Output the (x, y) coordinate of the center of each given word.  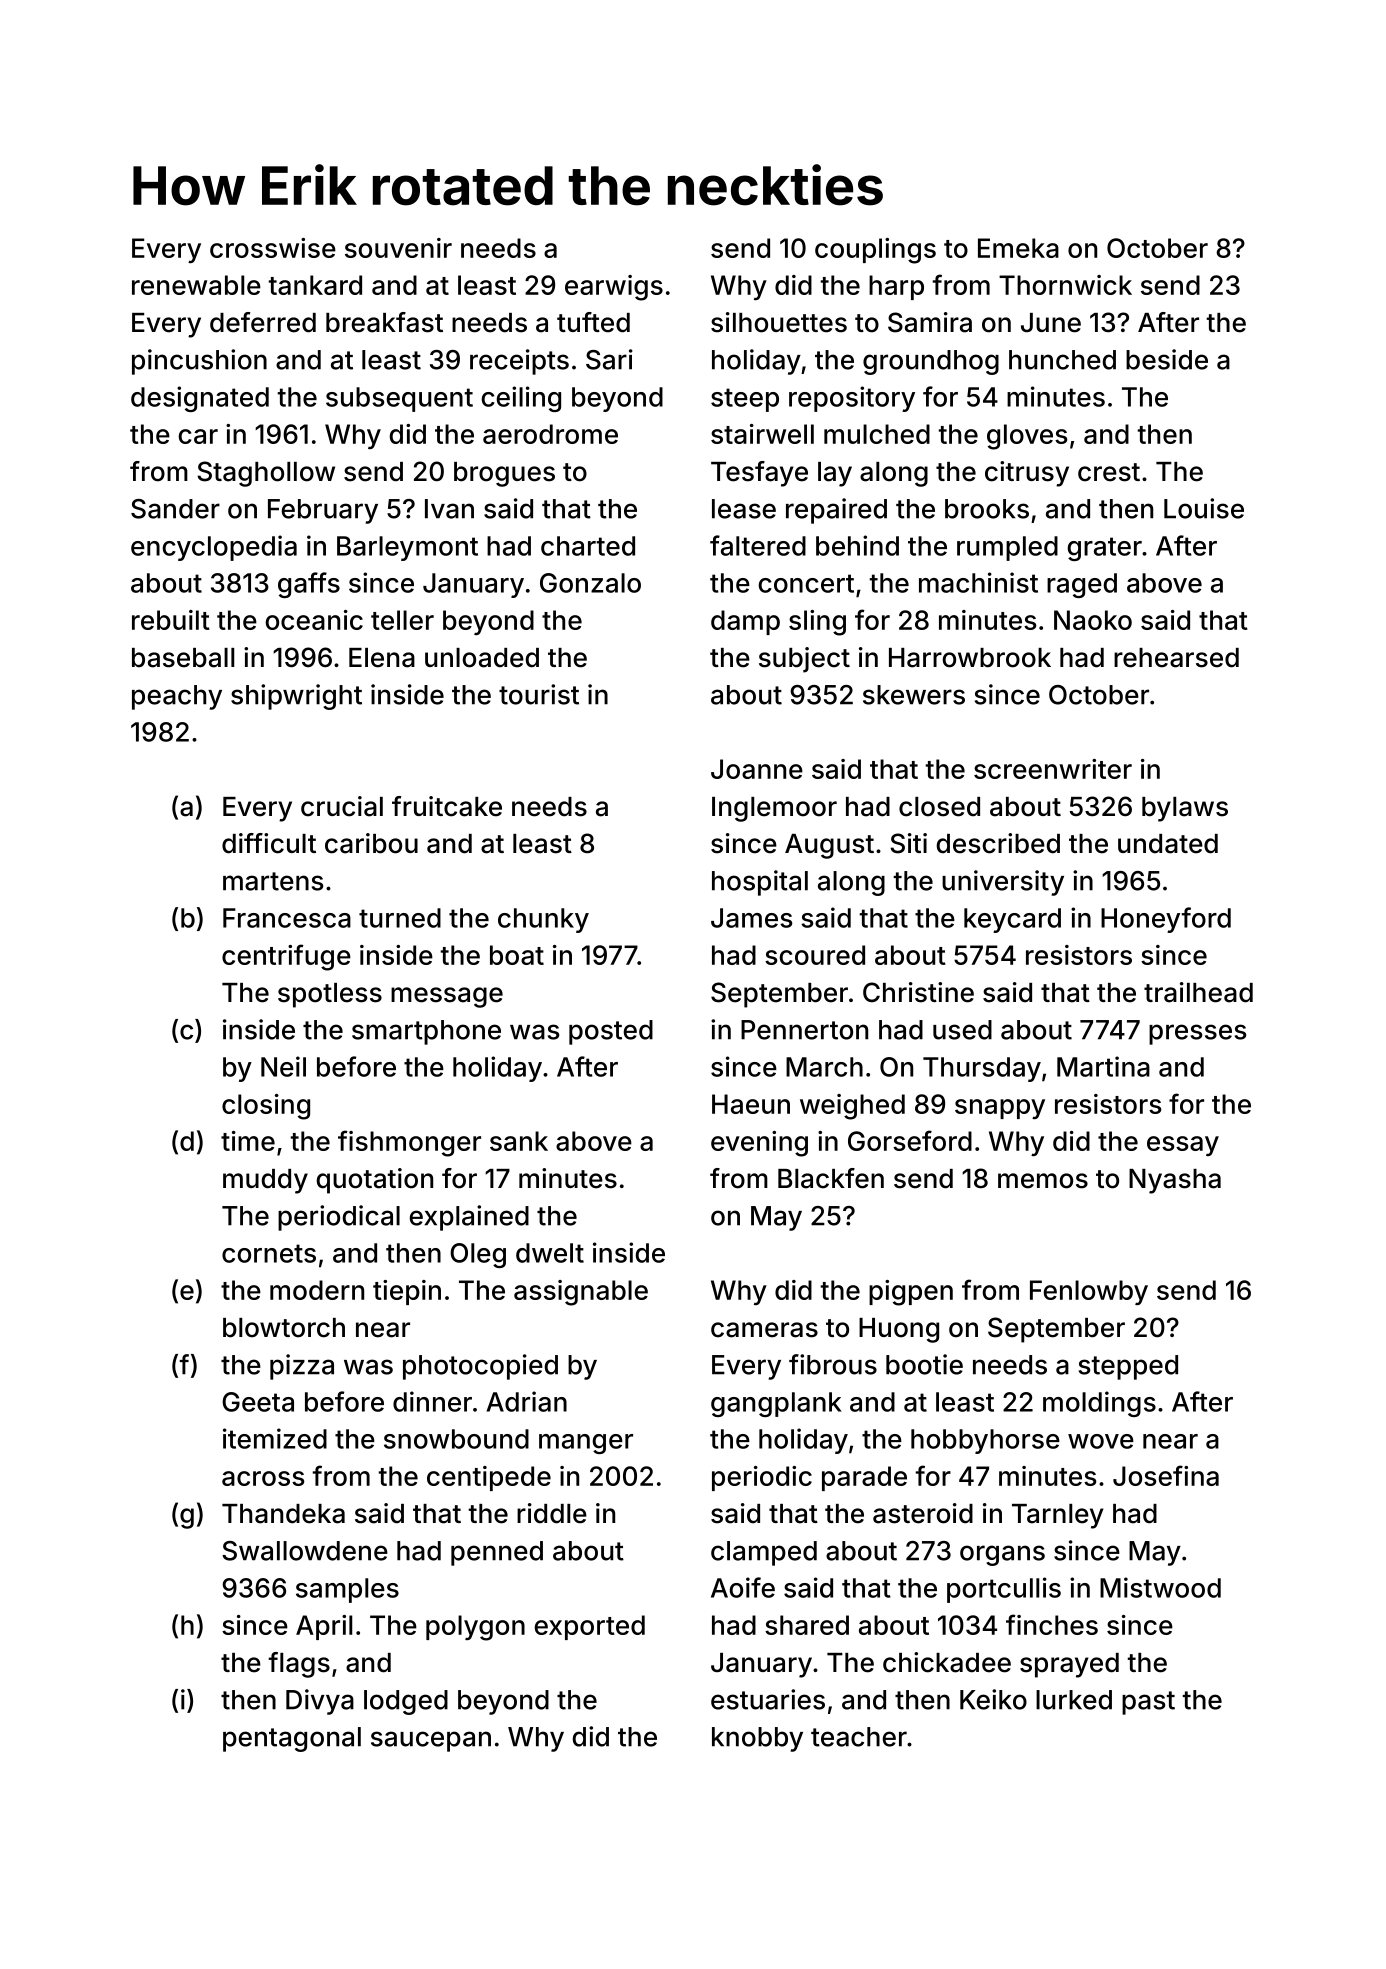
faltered (758, 545)
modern (317, 1290)
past (1148, 1703)
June (1051, 323)
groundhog (931, 362)
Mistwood (1160, 1587)
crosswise (273, 248)
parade (864, 1478)
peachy (177, 697)
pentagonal (292, 1739)
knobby (757, 1739)
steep (745, 400)
